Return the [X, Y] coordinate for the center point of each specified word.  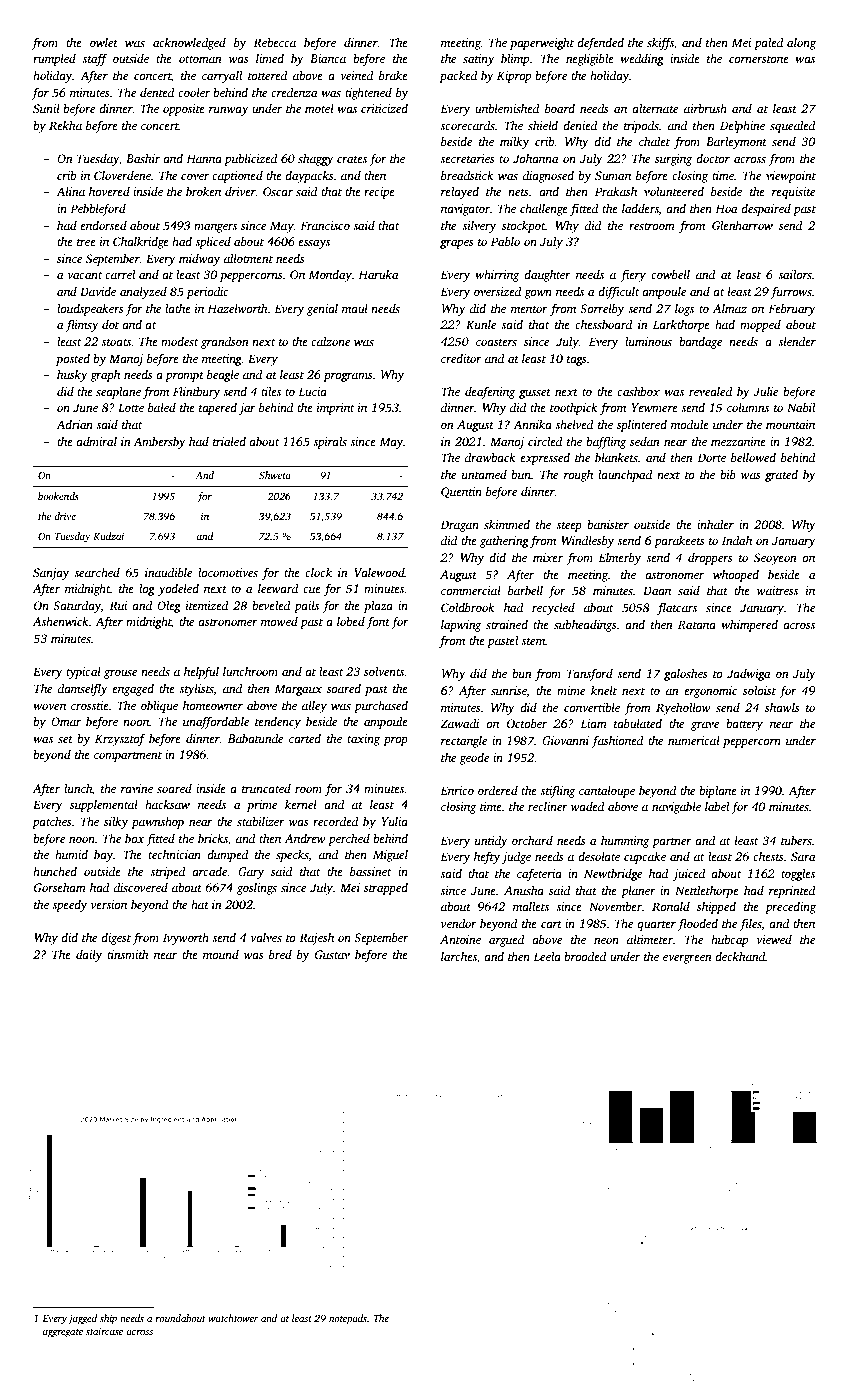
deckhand [740, 956]
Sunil [46, 108]
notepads [348, 1319]
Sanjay [51, 574]
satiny [479, 60]
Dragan [459, 526]
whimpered [749, 626]
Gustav [332, 954]
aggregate [63, 1333]
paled [768, 44]
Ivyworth [186, 939]
